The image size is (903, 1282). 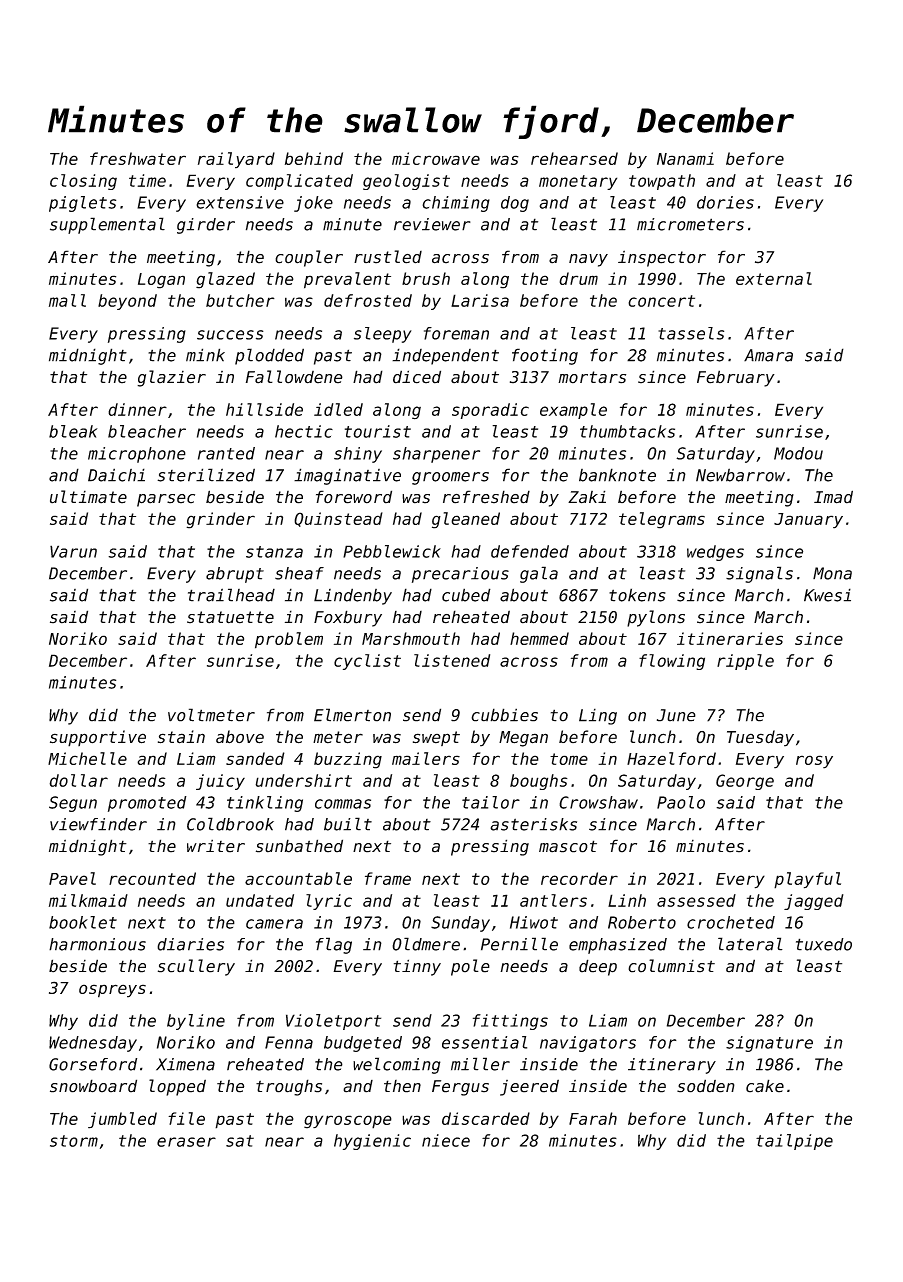 I want to click on Ximena, so click(x=185, y=1064).
